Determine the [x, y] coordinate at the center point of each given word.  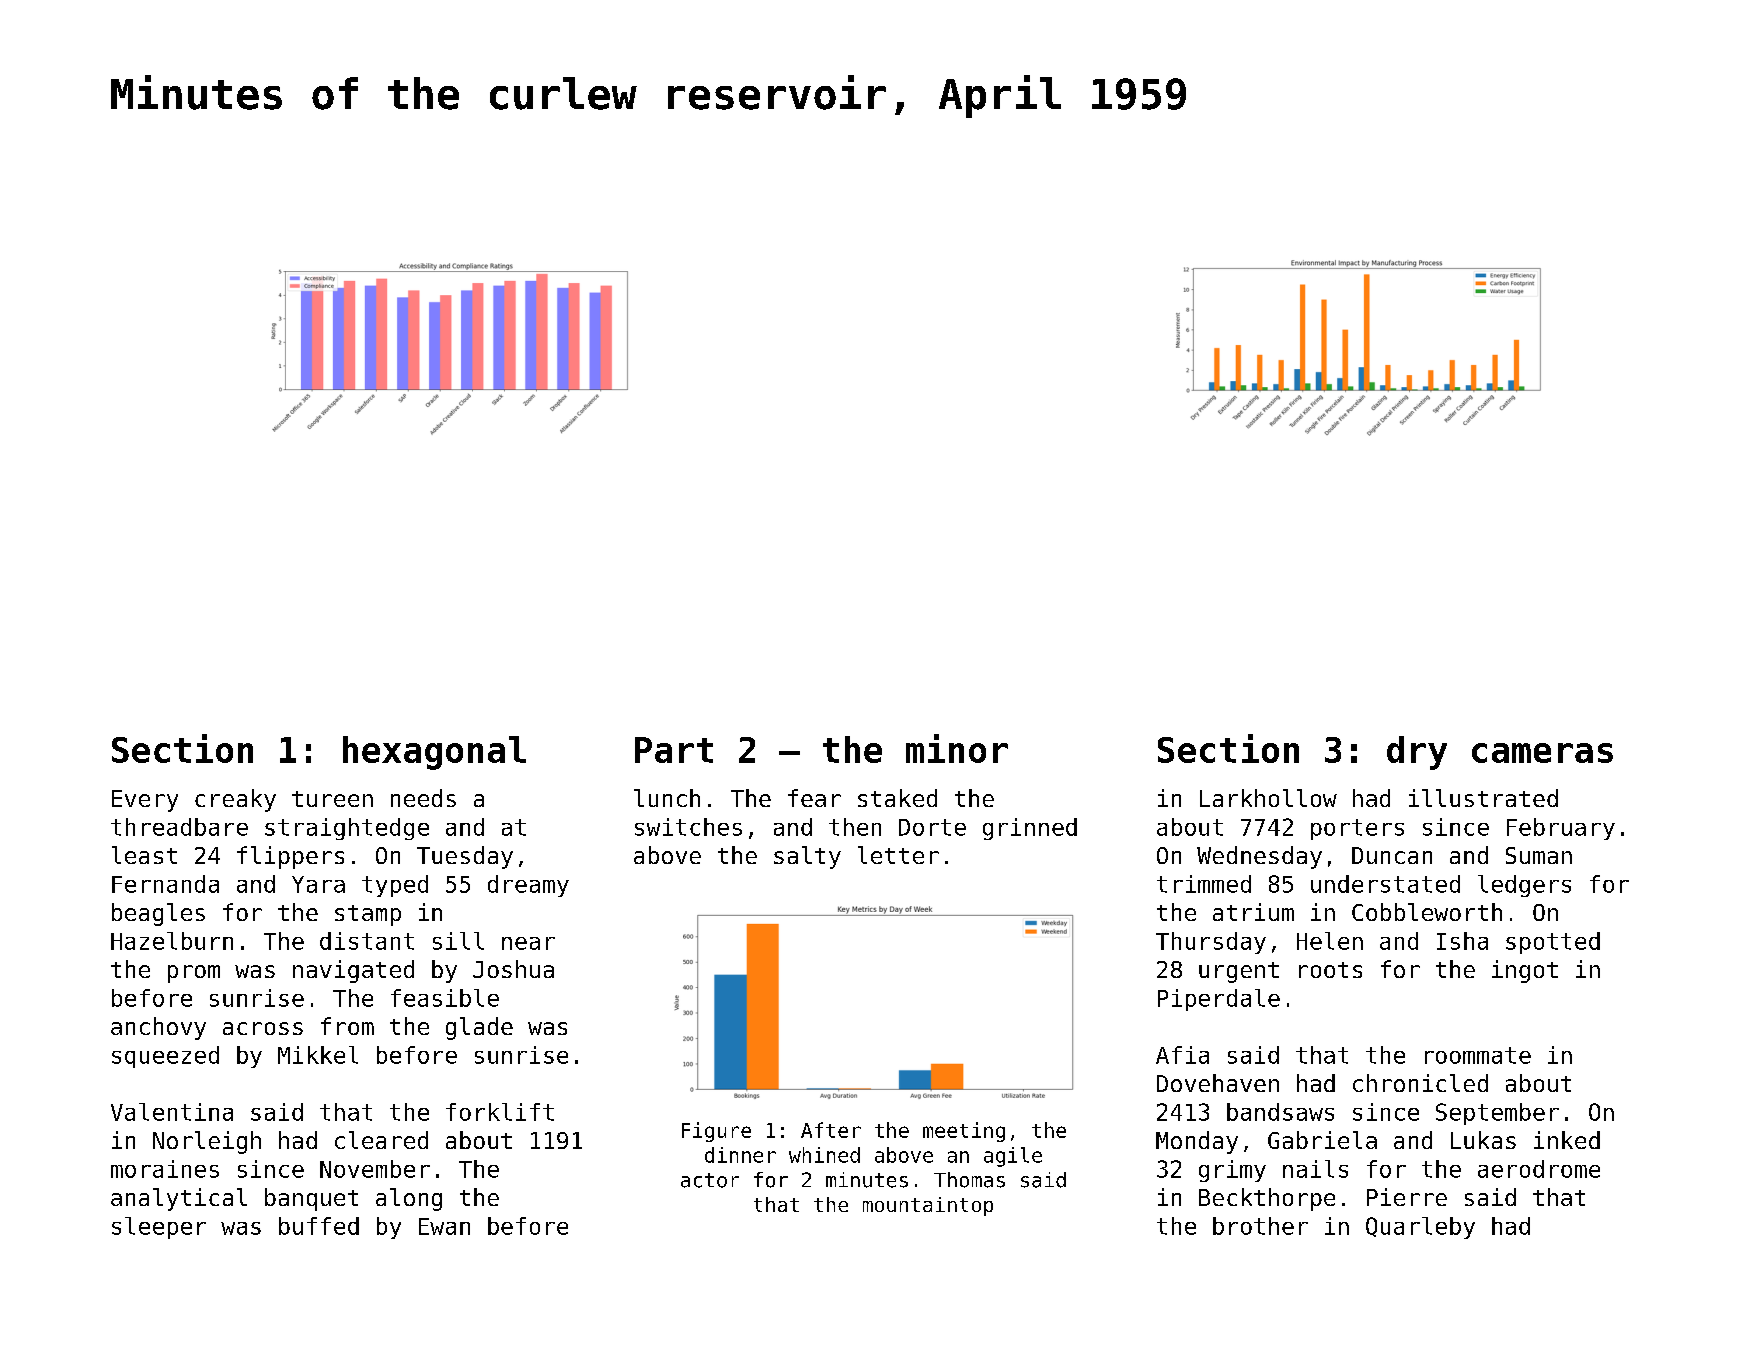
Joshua [513, 969]
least [144, 855]
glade [479, 1028]
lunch [667, 798]
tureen [332, 799]
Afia [1182, 1055]
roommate [1478, 1055]
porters [1357, 829]
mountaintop [928, 1206]
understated [1385, 884]
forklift [500, 1112]
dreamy [528, 886]
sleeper [159, 1228]
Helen [1330, 941]
